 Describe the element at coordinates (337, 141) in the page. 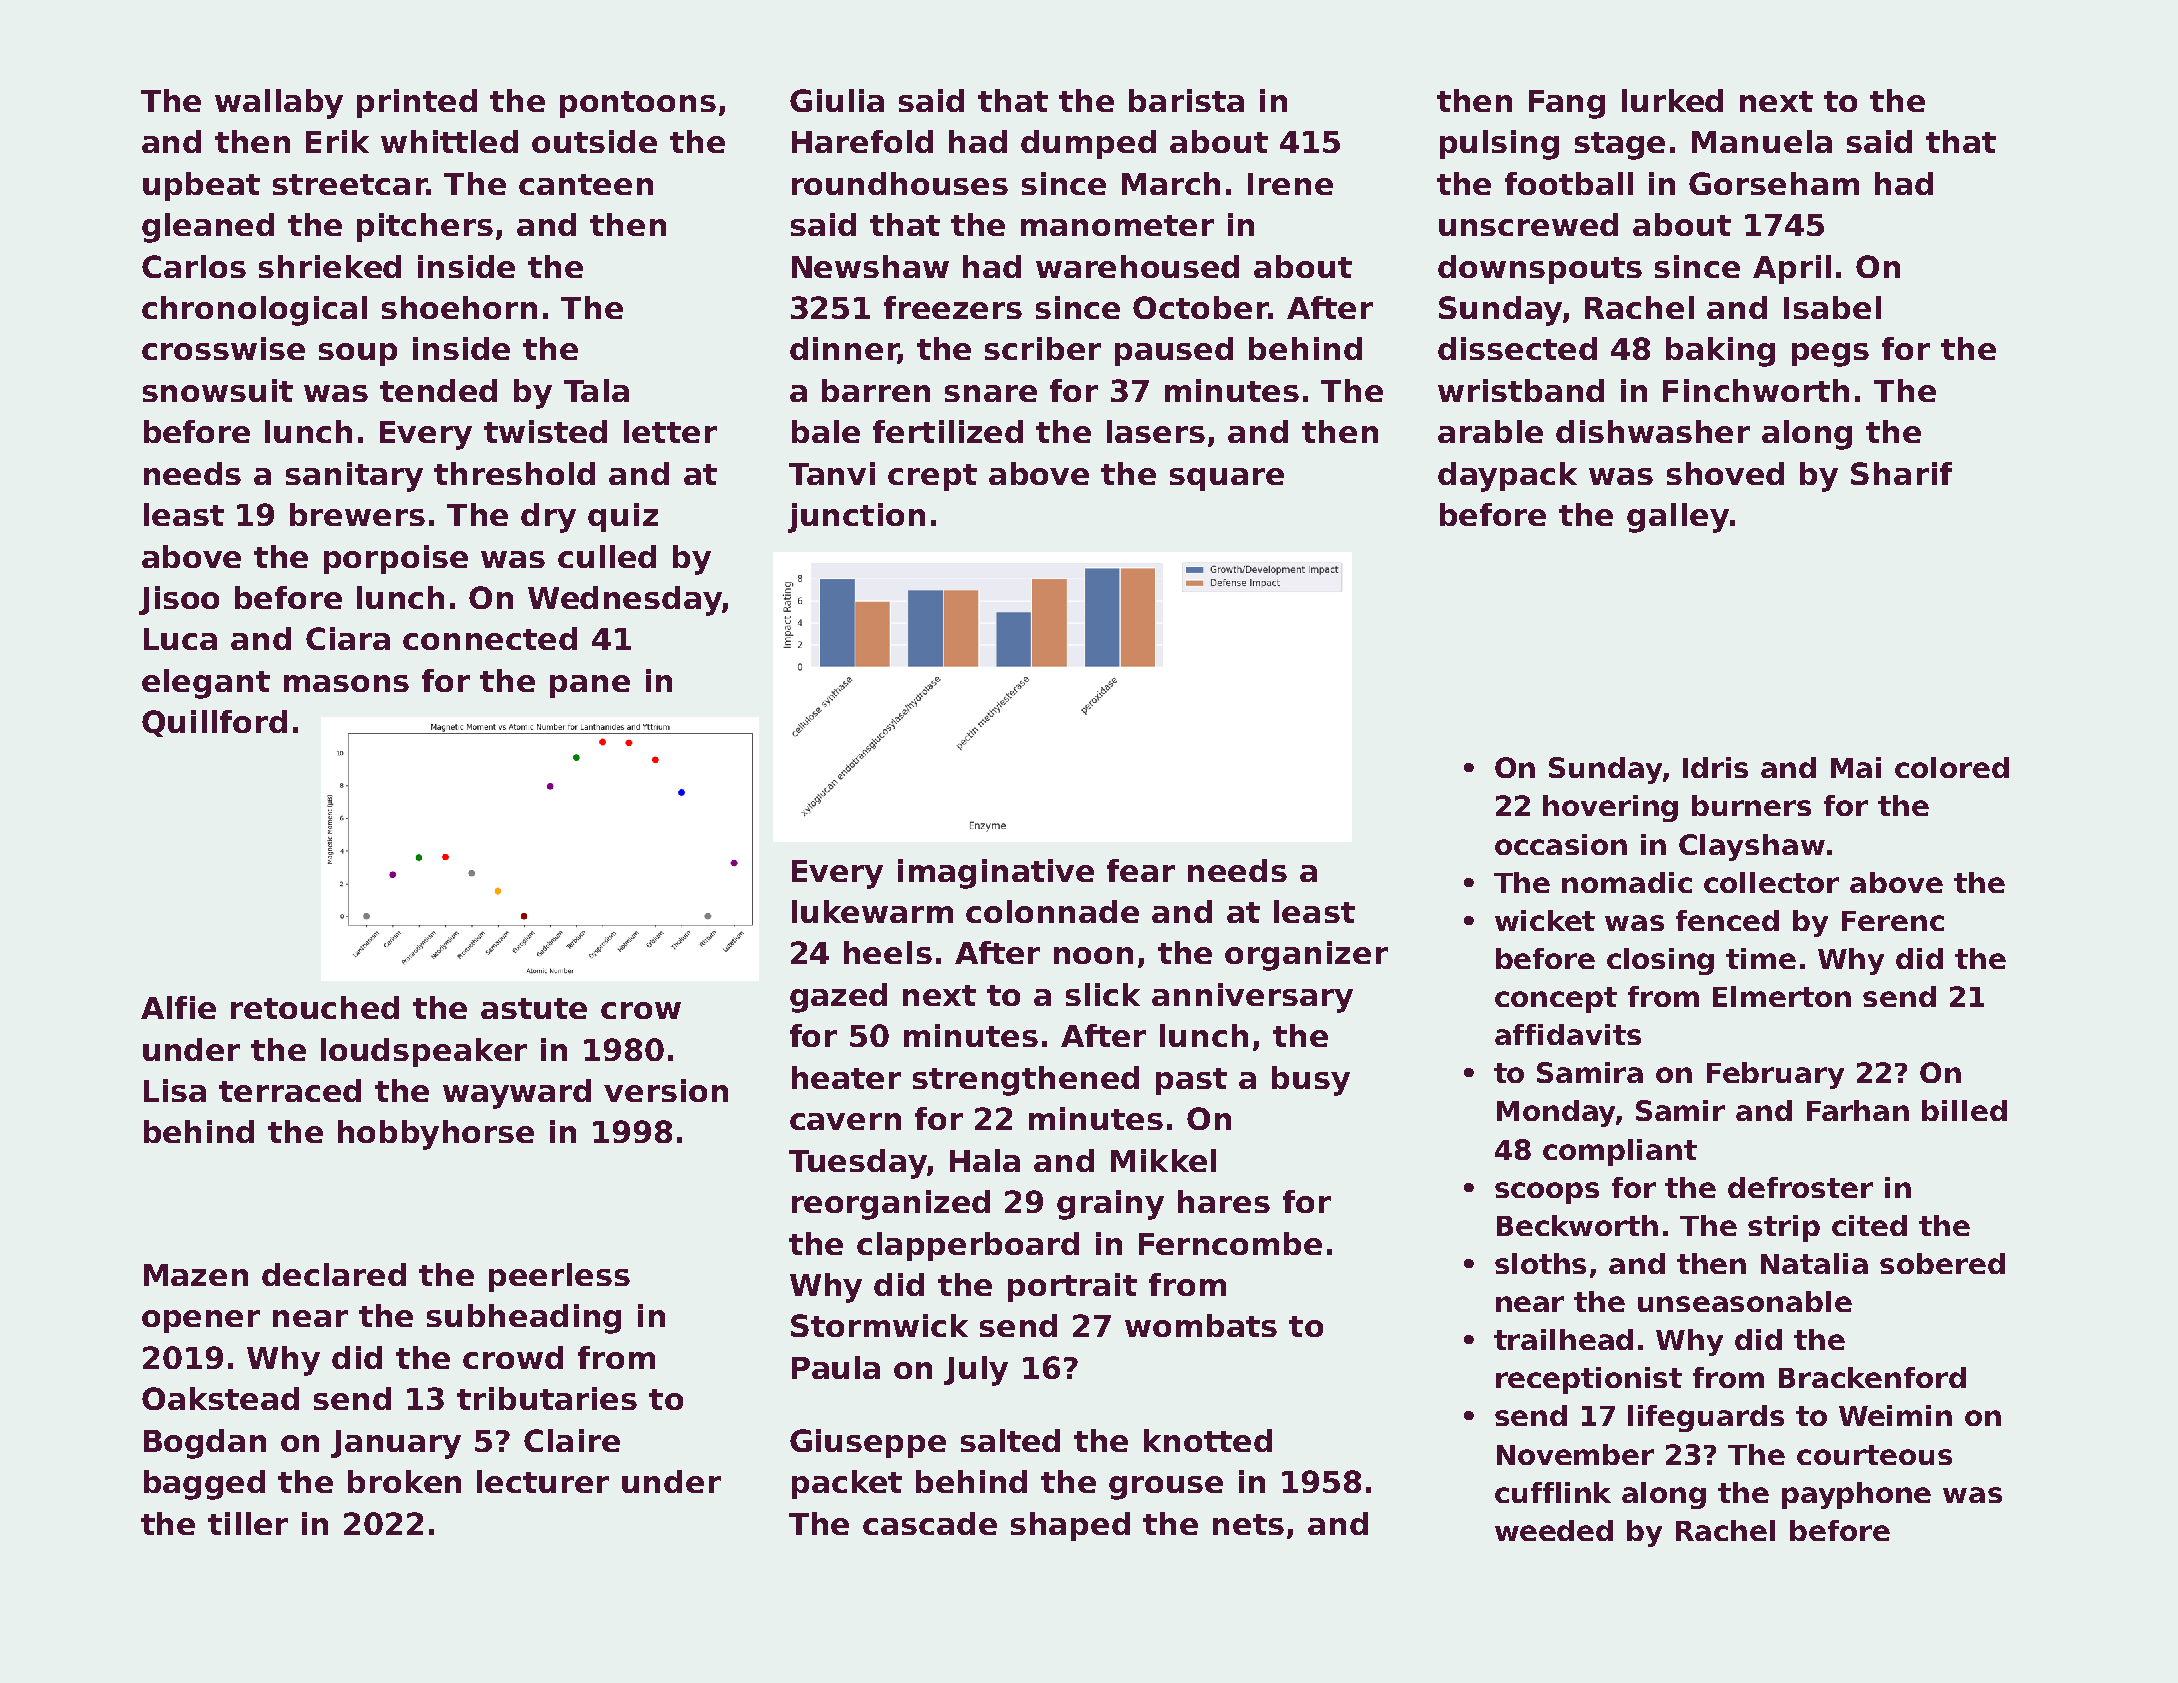

I see `Erik` at that location.
